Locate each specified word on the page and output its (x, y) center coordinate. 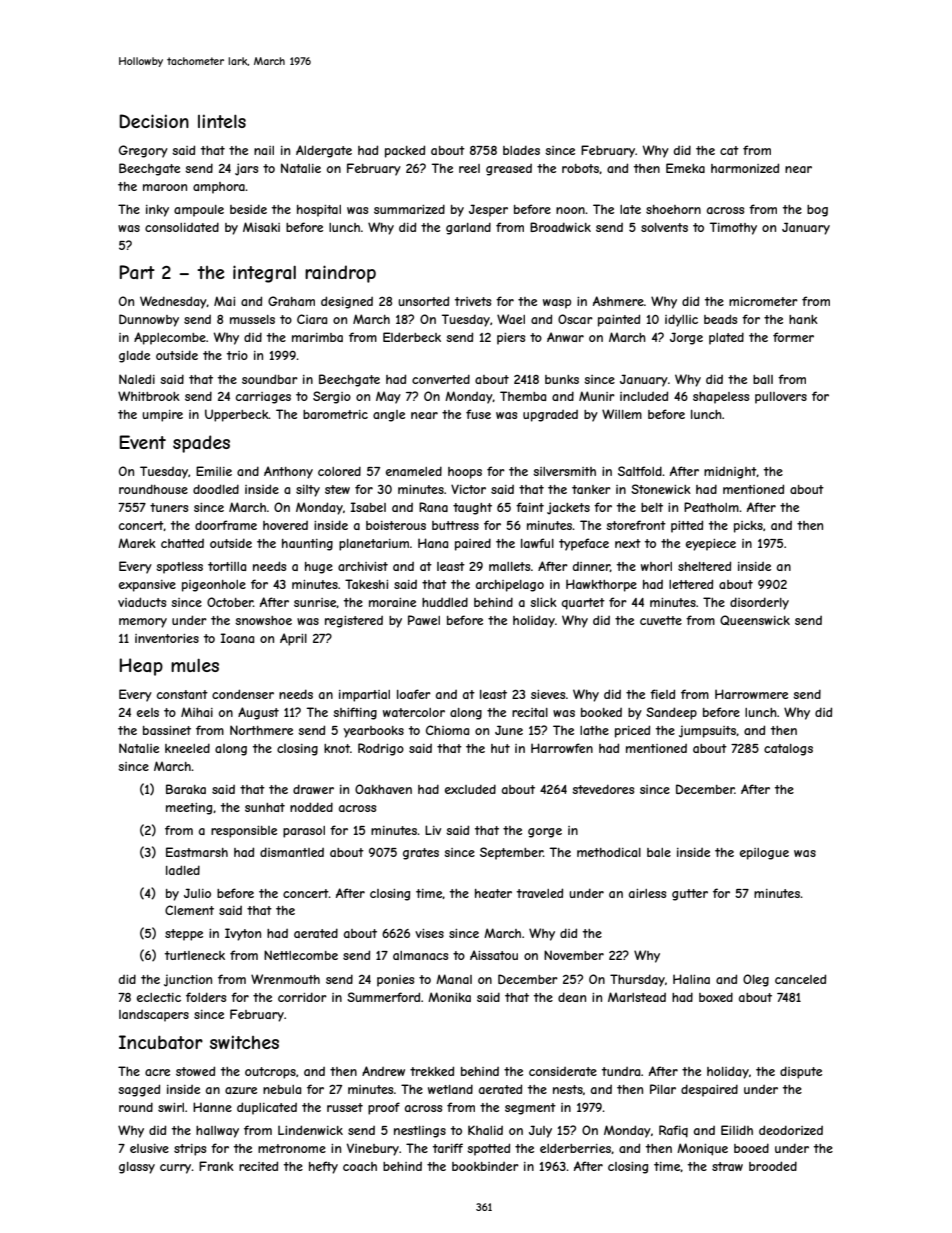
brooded (773, 1166)
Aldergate (324, 151)
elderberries (576, 1148)
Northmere (261, 730)
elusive (149, 1148)
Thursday (637, 980)
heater (493, 893)
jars (246, 169)
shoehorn (673, 209)
